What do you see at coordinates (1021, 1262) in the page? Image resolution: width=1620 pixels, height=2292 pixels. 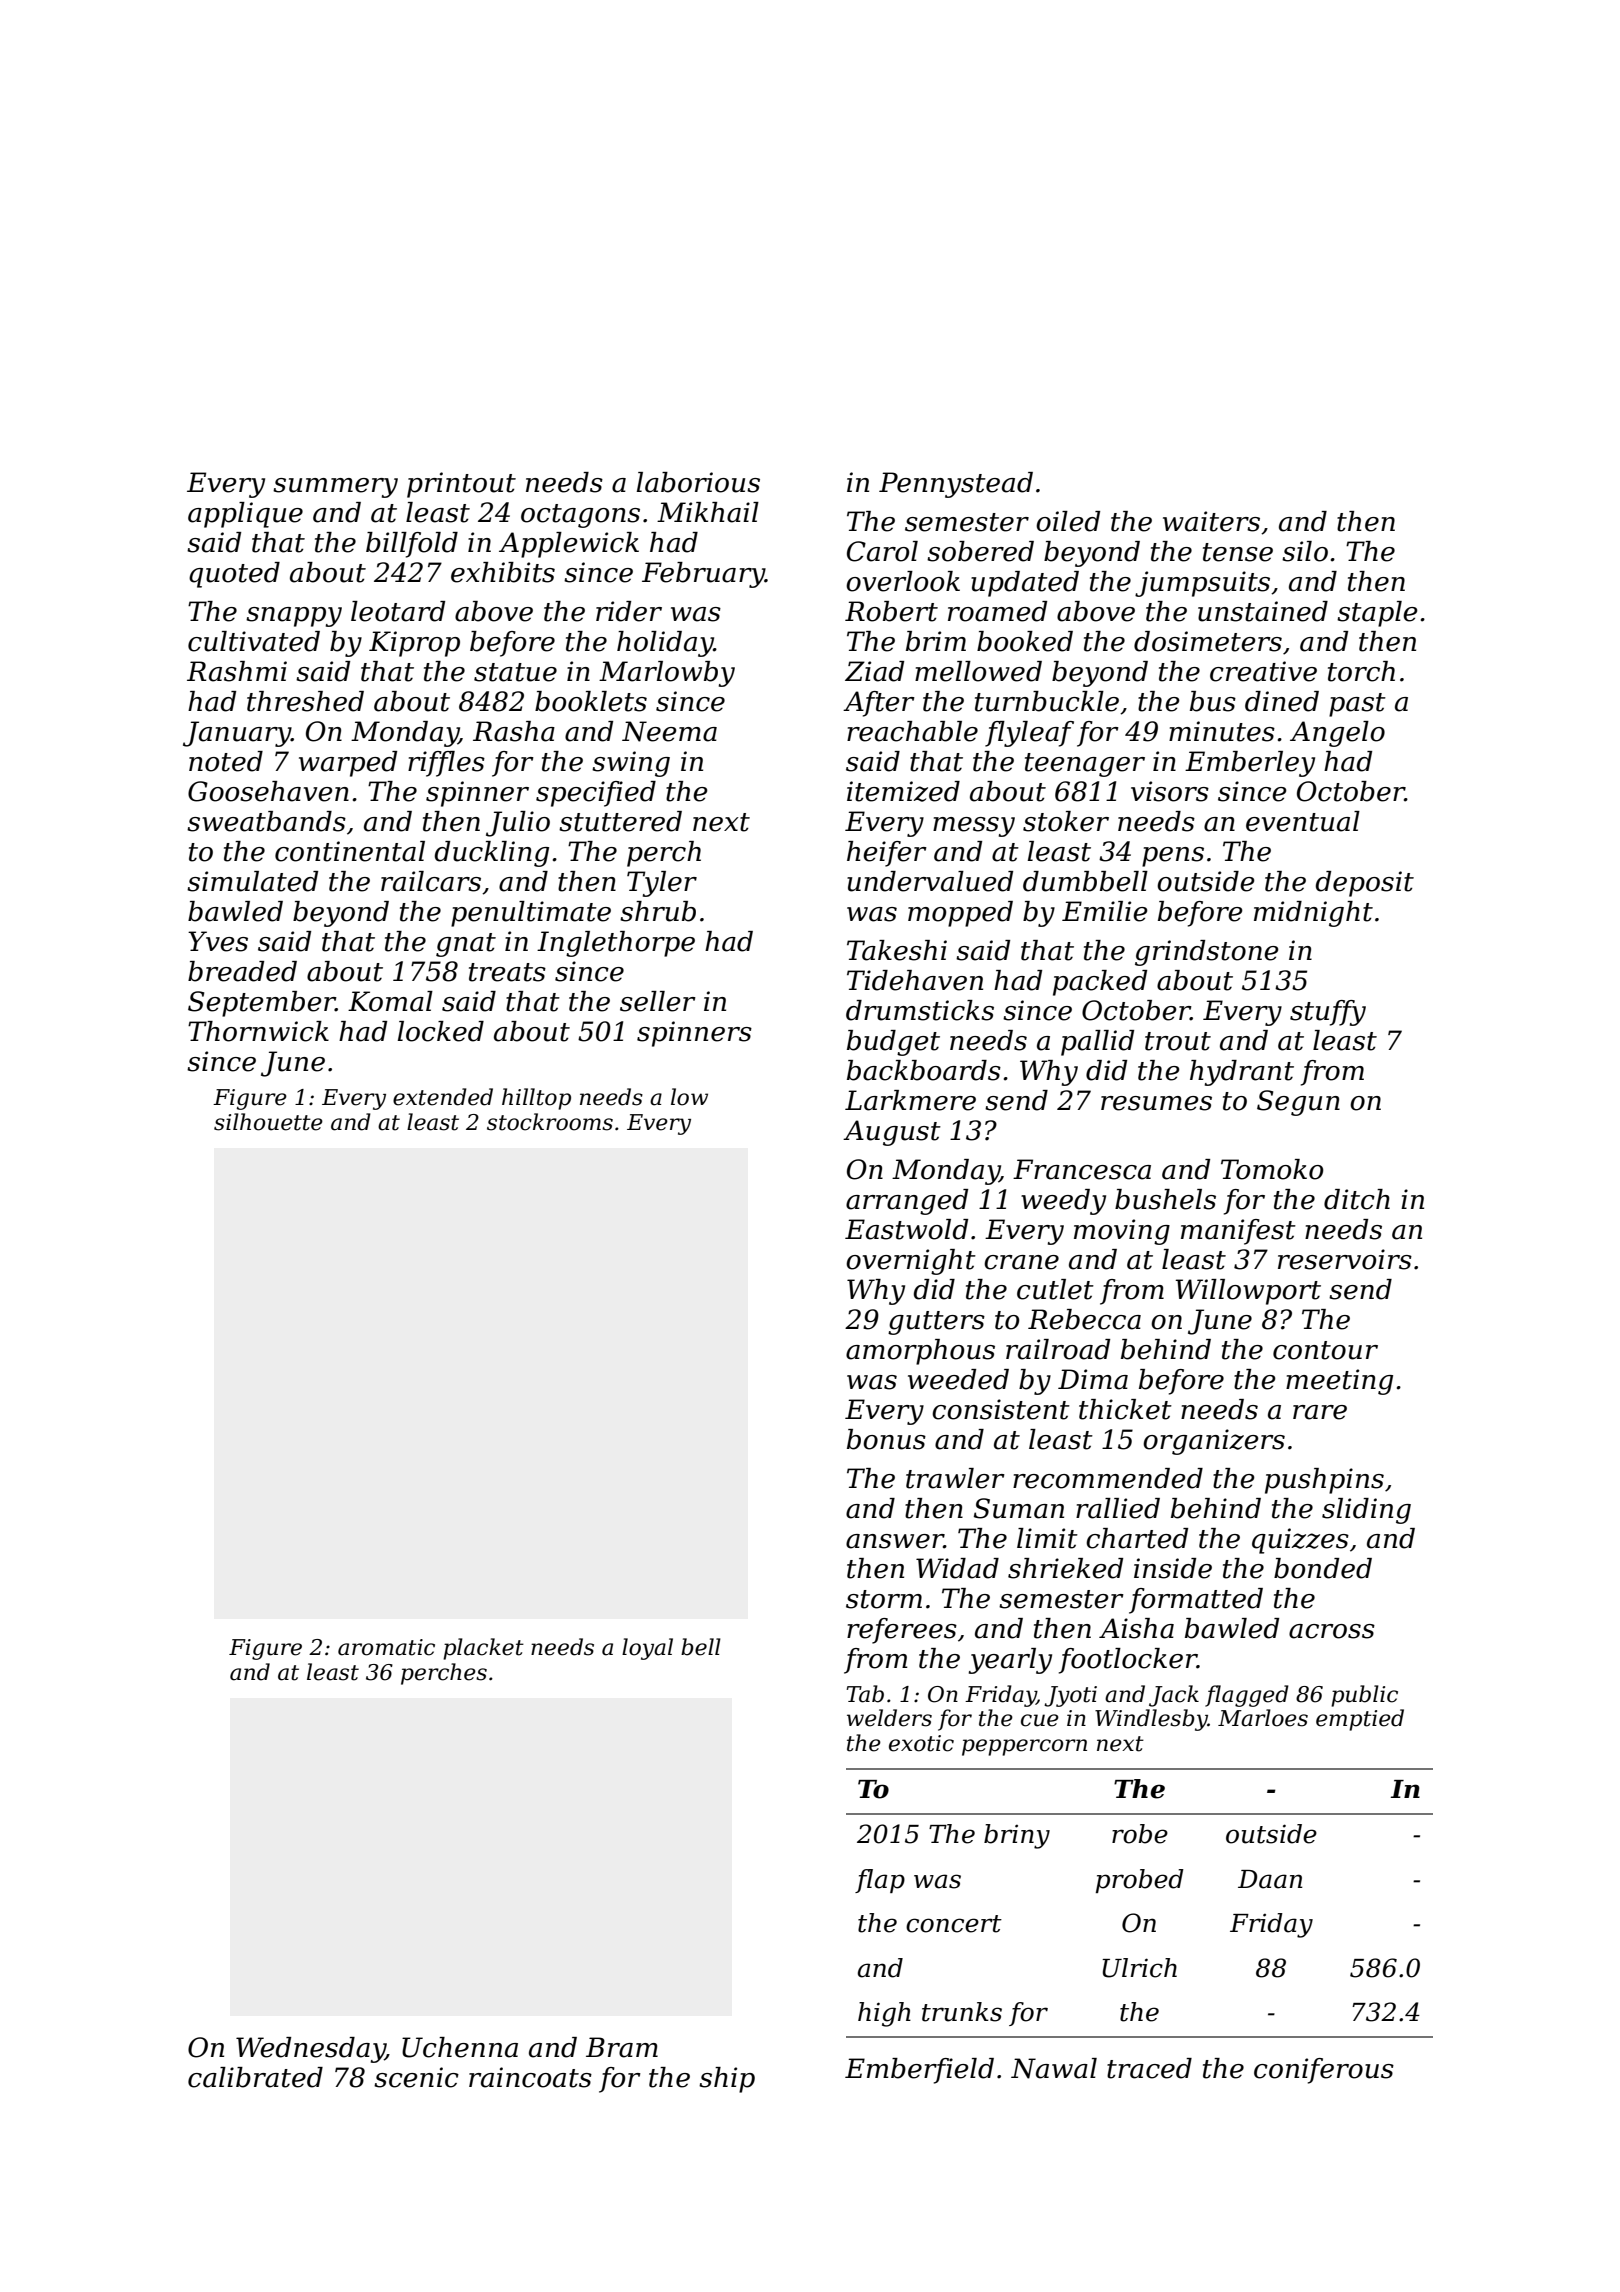 I see `crane` at bounding box center [1021, 1262].
